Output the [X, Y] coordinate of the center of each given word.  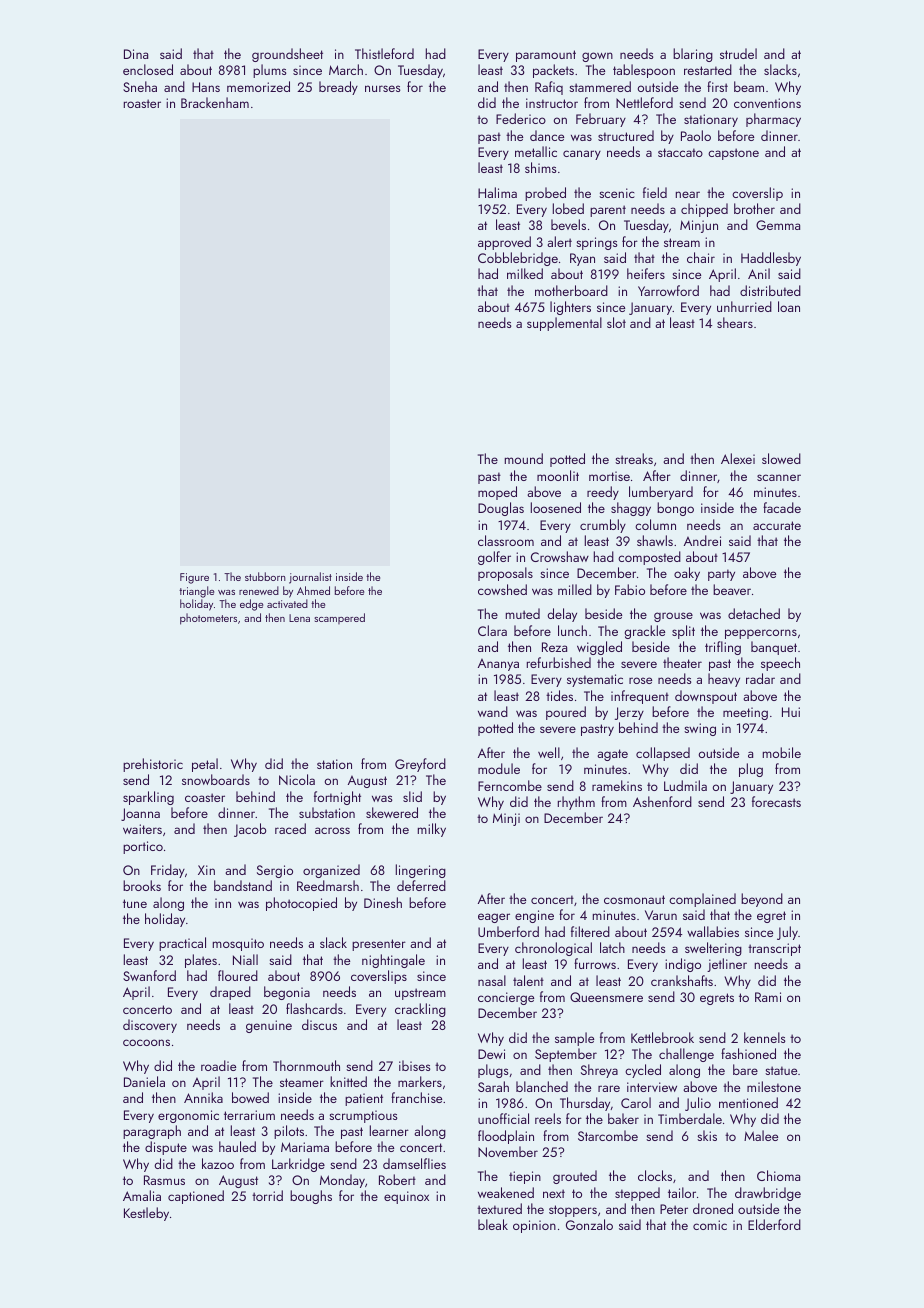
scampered [339, 618]
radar [760, 678]
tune [135, 903]
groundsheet [287, 55]
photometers [208, 619]
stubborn [265, 576]
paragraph [152, 1132]
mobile [782, 752]
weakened [506, 1192]
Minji [506, 819]
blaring [693, 55]
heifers [646, 273]
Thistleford [384, 53]
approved [504, 243]
